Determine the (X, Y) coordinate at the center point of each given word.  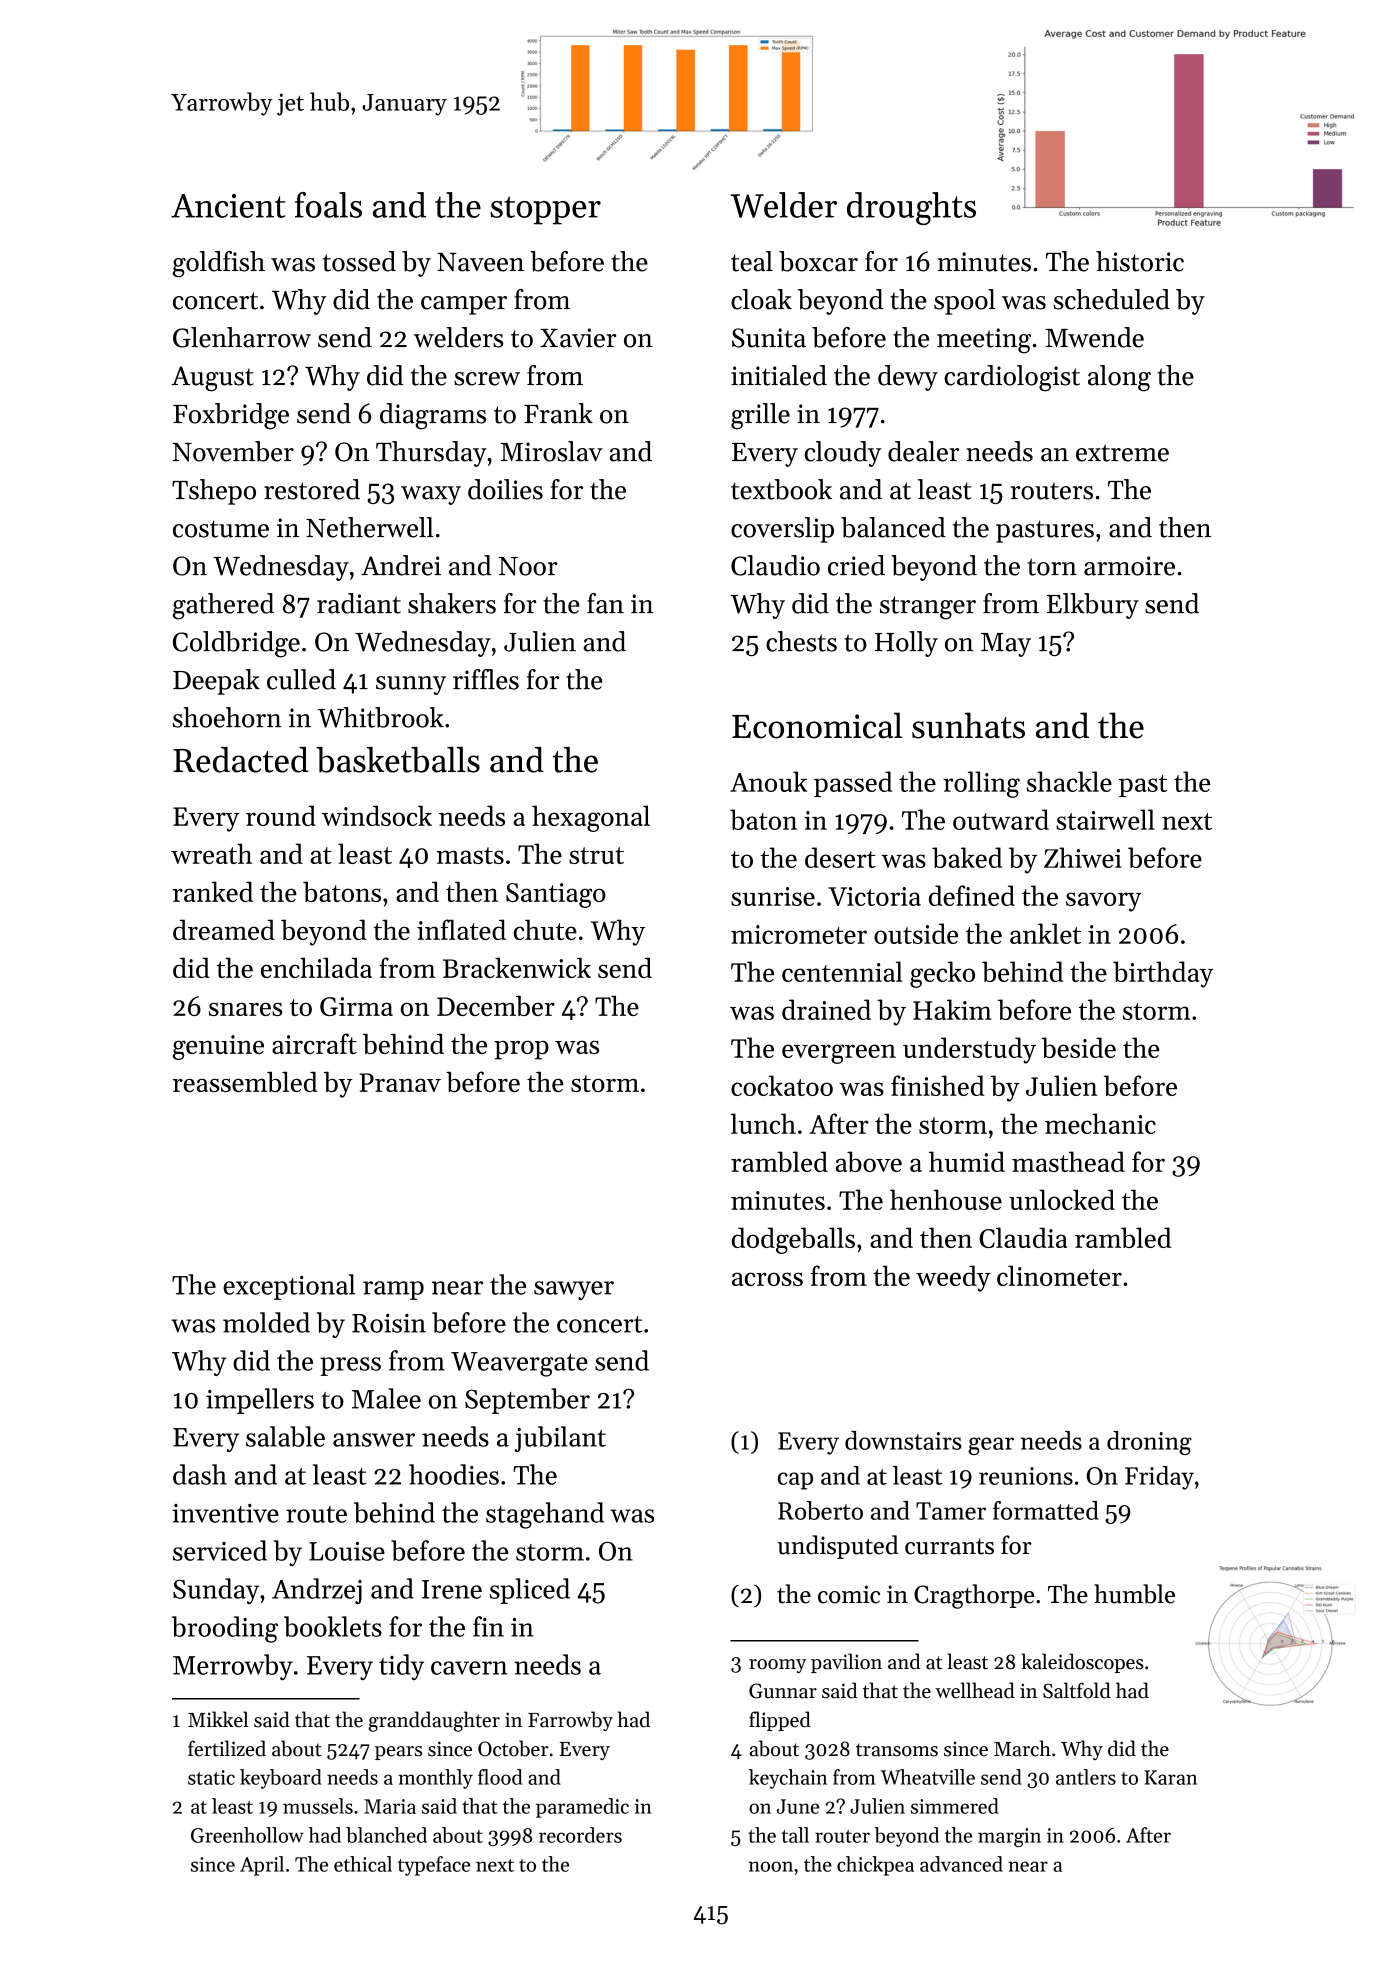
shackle (1069, 781)
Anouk (768, 781)
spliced (530, 1591)
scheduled (1112, 299)
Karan (1170, 1777)
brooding (225, 1629)
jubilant (560, 1439)
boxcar (818, 261)
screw (487, 379)
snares (246, 1009)
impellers (260, 1401)
